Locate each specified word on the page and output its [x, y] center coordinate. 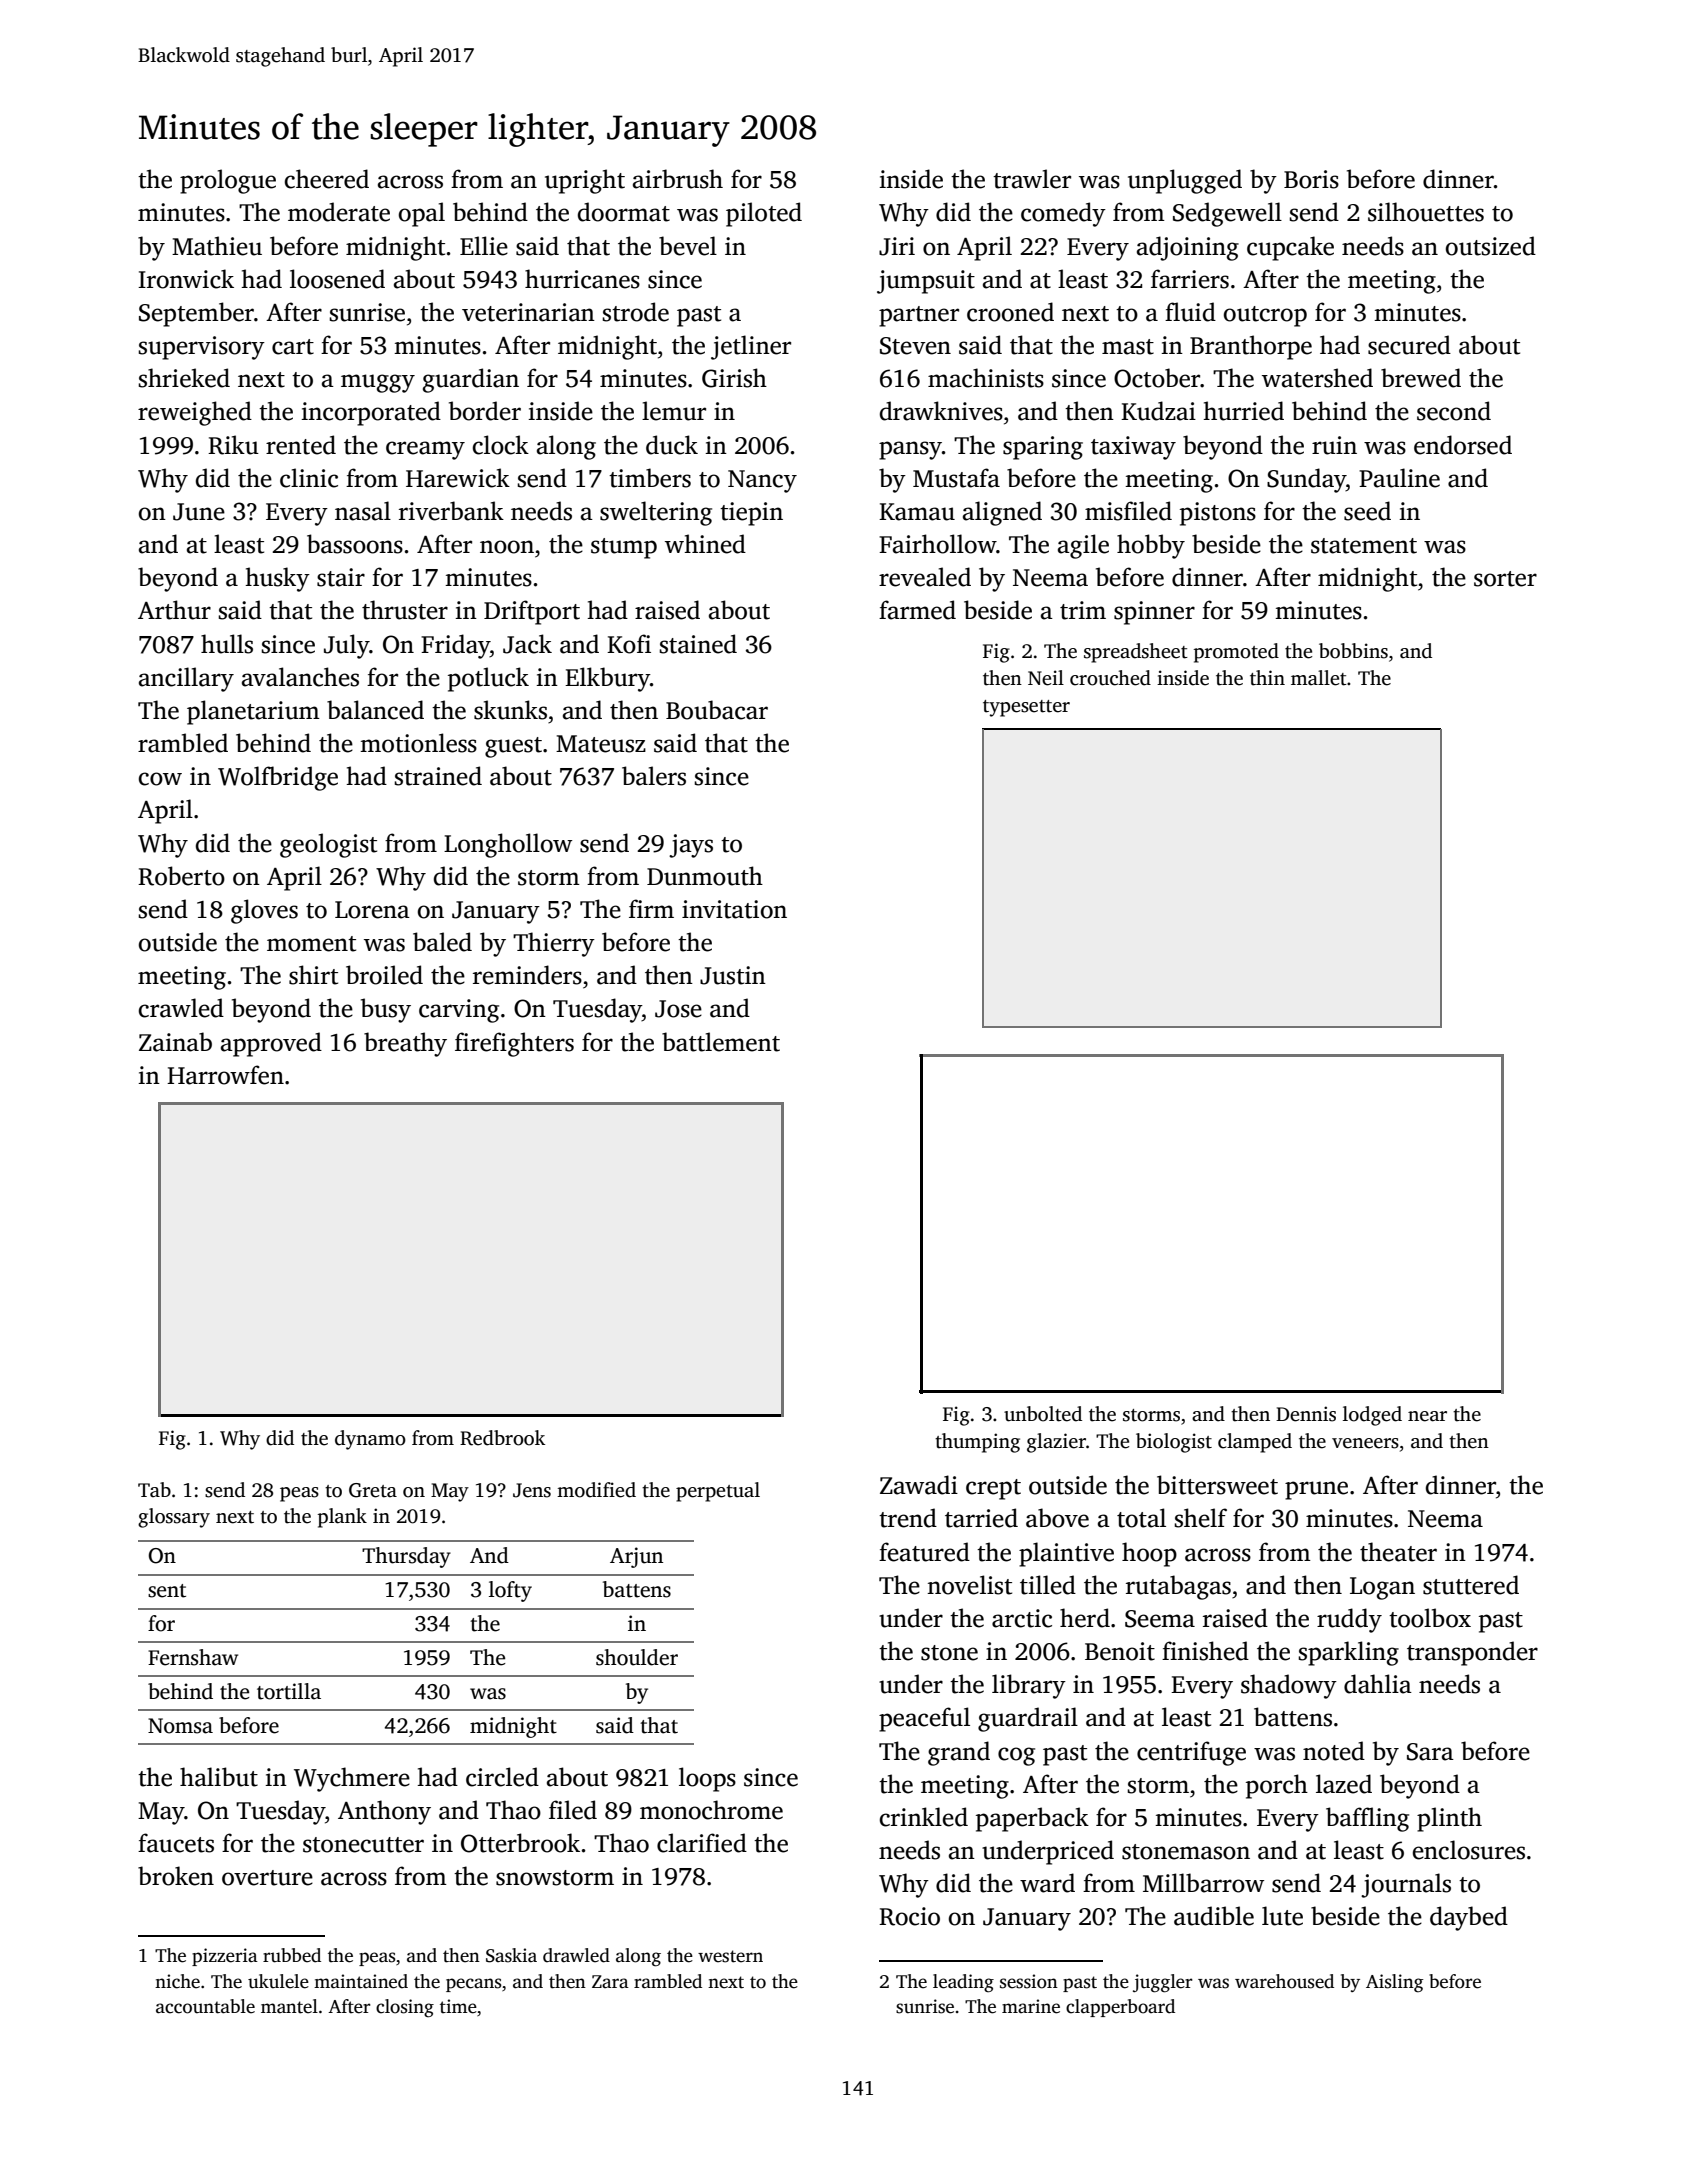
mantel [289, 2006]
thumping [977, 1443]
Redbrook [502, 1438]
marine [1031, 2006]
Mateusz [601, 744]
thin [1267, 678]
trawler [1032, 179]
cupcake [1290, 248]
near [1427, 1416]
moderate [339, 212]
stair [341, 577]
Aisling [1394, 1983]
